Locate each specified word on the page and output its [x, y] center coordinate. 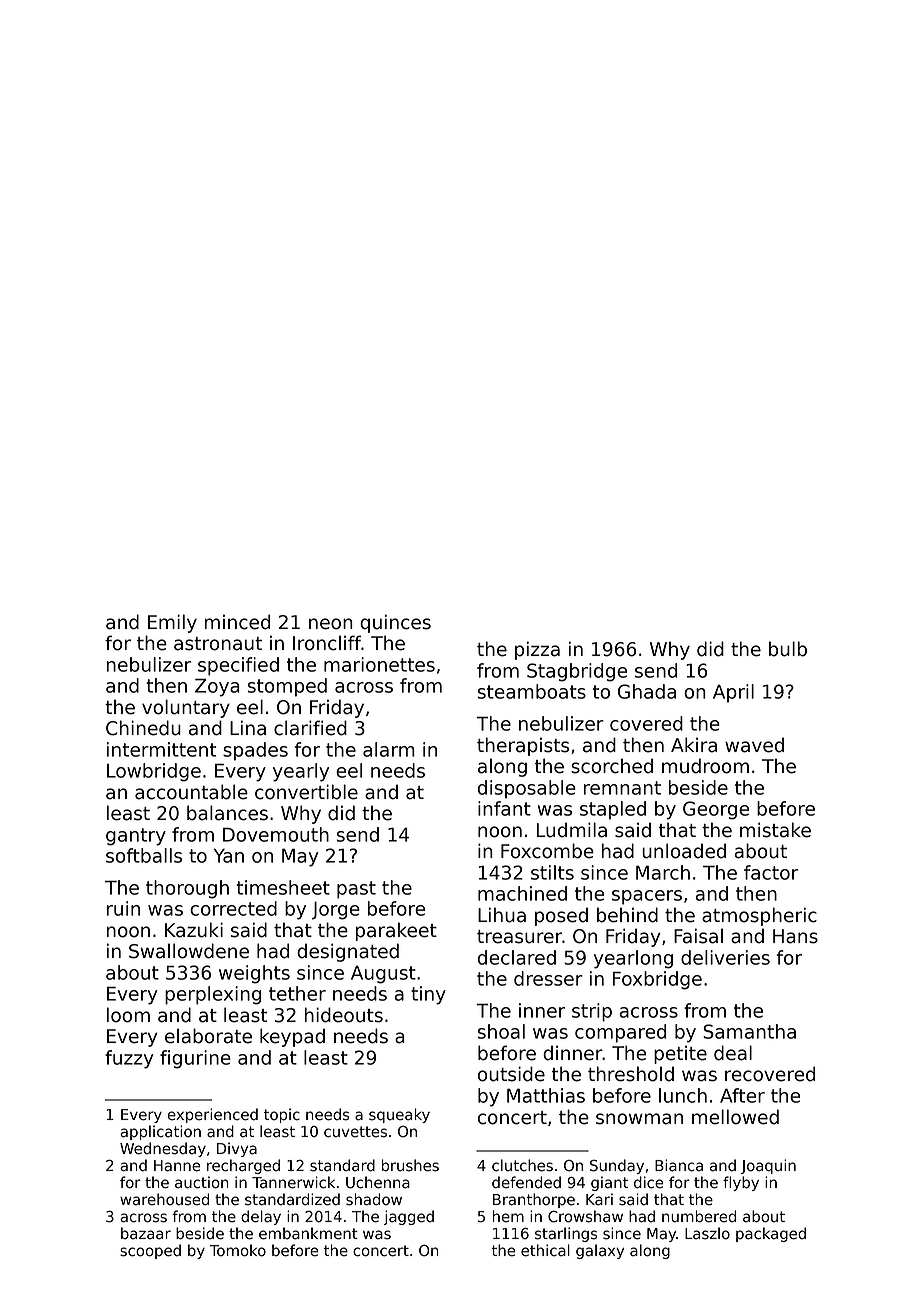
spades [255, 751]
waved [754, 745]
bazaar [146, 1233]
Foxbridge [657, 980]
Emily [172, 623]
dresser [548, 978]
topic [282, 1115]
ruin [123, 908]
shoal [501, 1031]
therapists [523, 746]
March [663, 872]
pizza [537, 650]
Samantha [749, 1031]
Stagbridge [577, 672]
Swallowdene [189, 951]
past [356, 890]
